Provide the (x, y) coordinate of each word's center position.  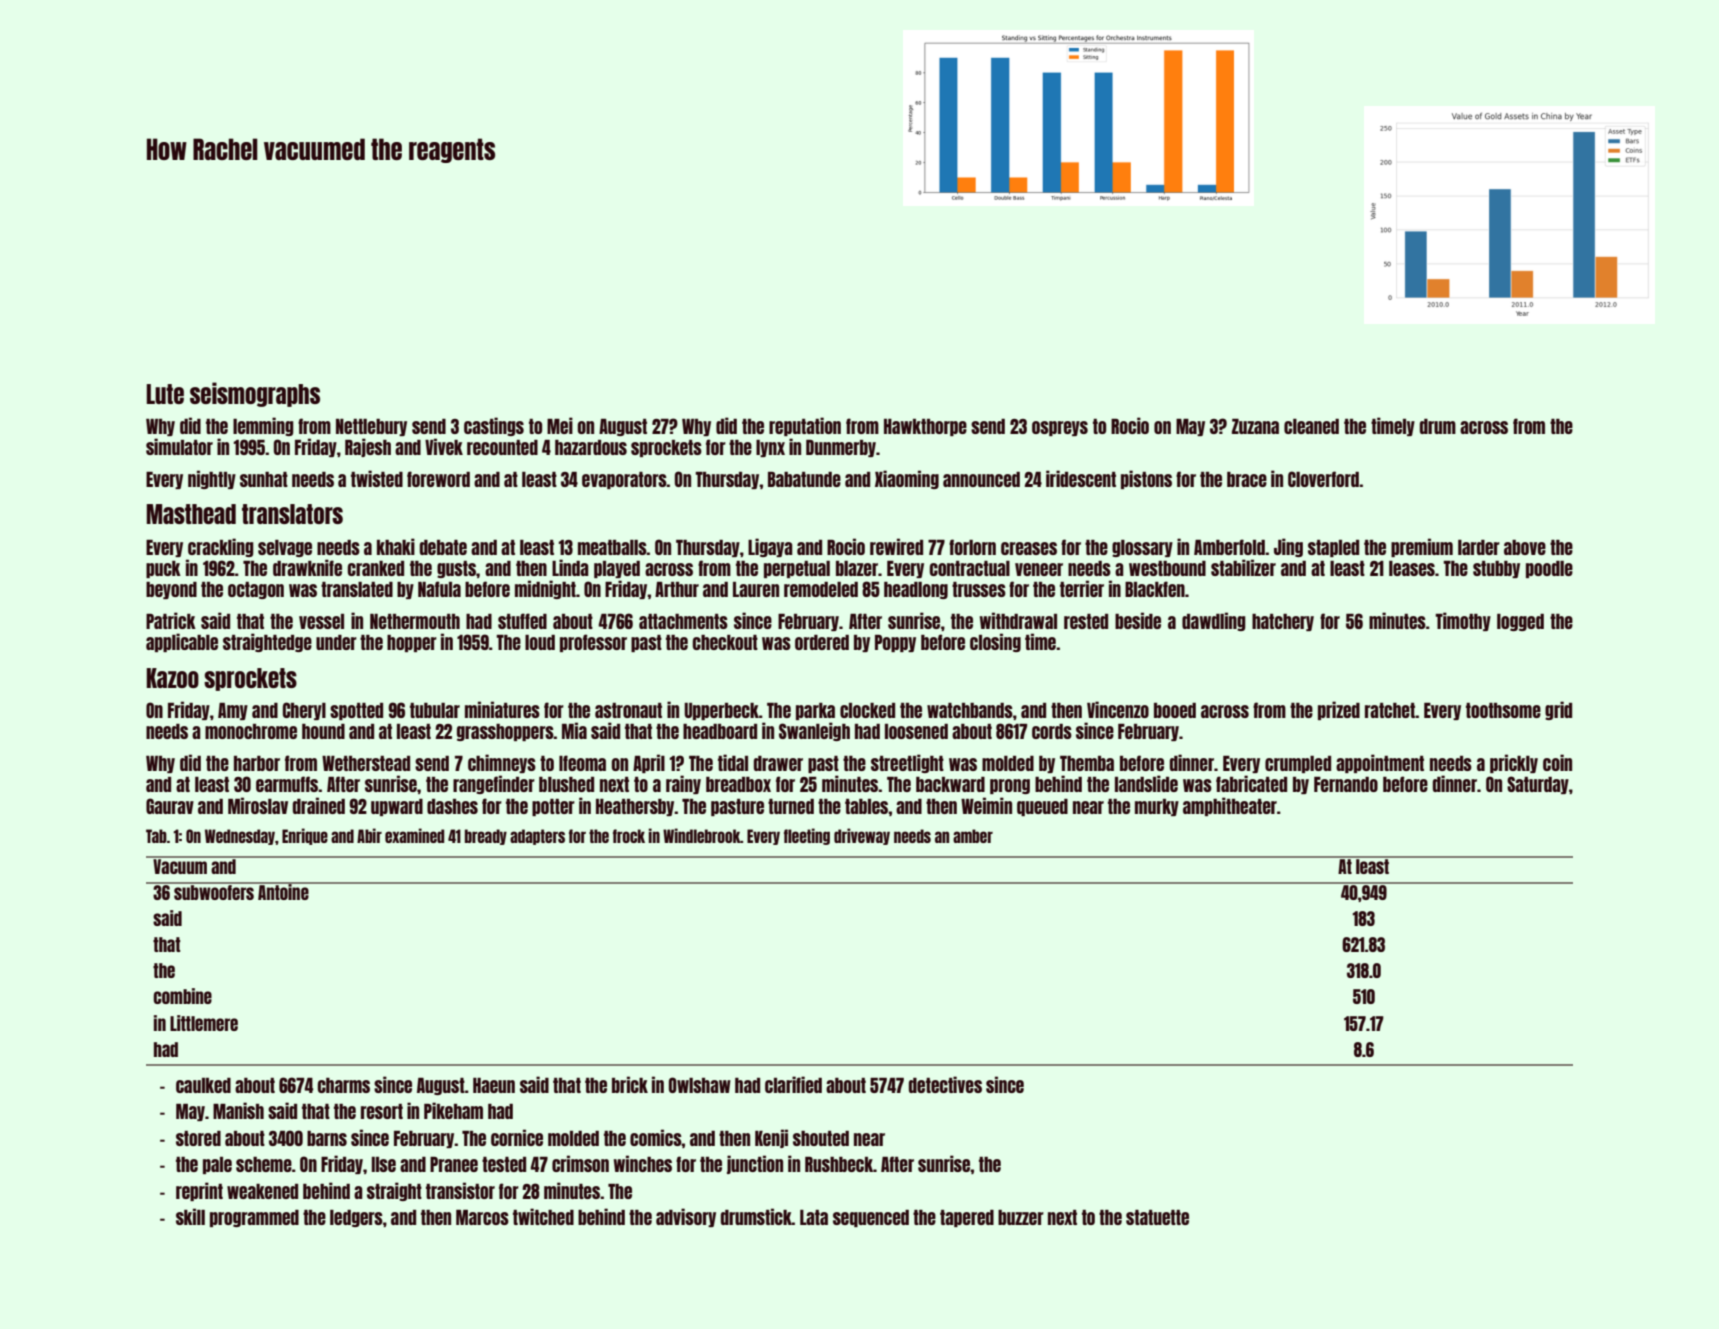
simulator (179, 446)
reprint (199, 1191)
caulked (203, 1085)
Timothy (1463, 621)
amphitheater (1230, 806)
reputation (805, 426)
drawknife (307, 567)
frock (629, 836)
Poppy (895, 643)
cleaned (1311, 426)
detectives (945, 1084)
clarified (793, 1084)
